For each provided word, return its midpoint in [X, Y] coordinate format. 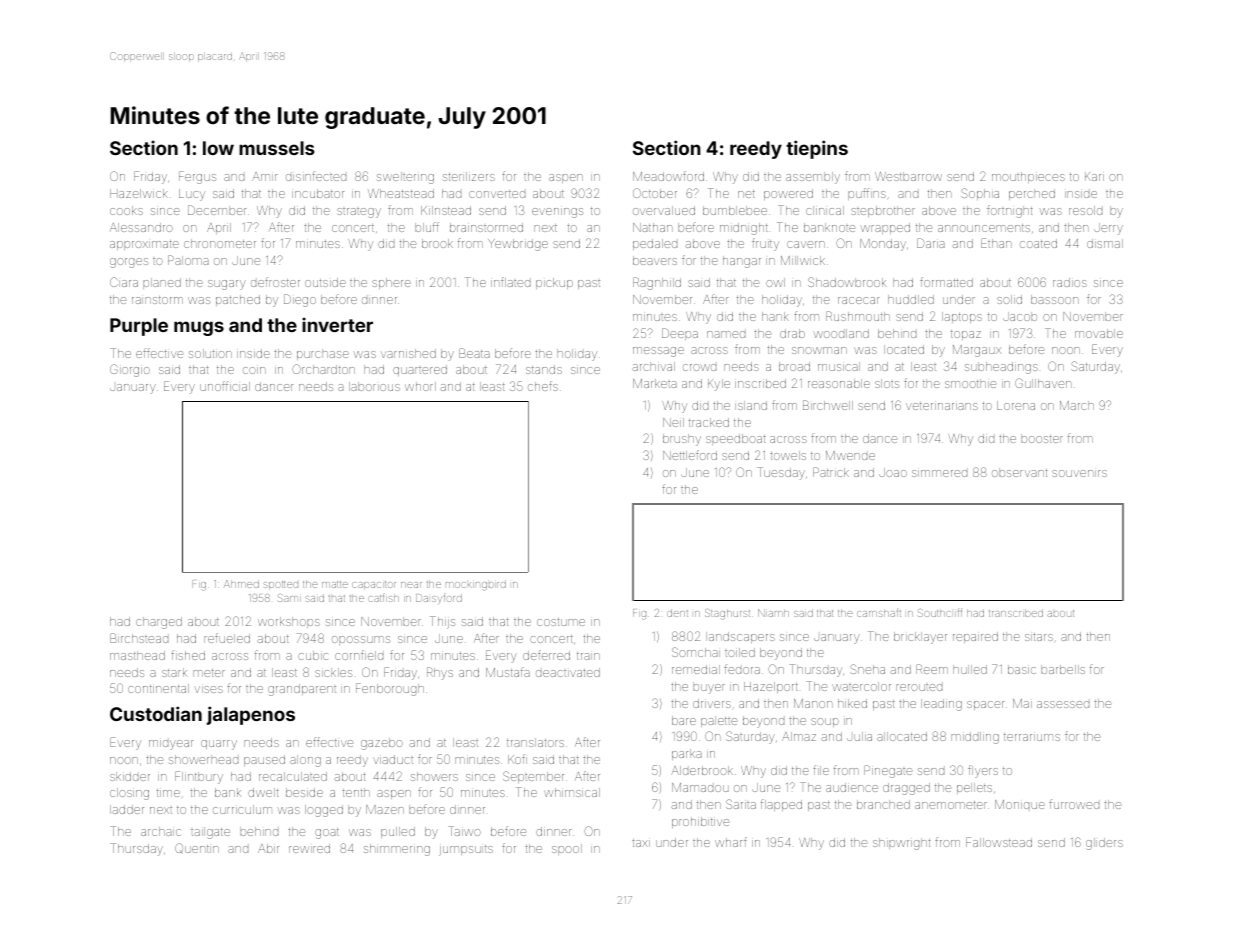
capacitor [374, 585]
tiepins [817, 149]
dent [677, 613]
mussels [277, 148]
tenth [356, 792]
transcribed [1016, 613]
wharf [731, 842]
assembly [813, 178]
